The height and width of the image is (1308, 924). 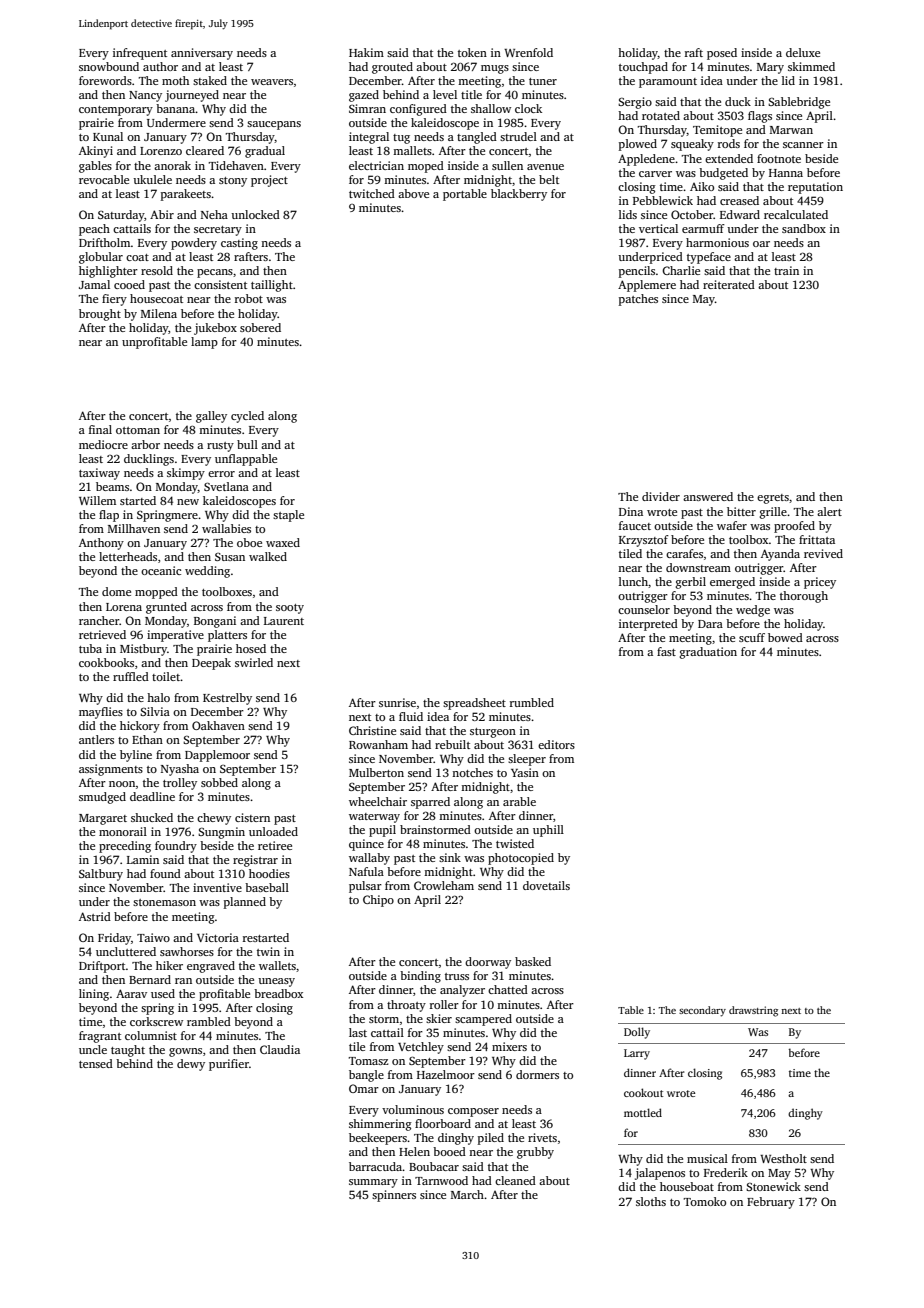 What do you see at coordinates (128, 556) in the image?
I see `letterheads` at bounding box center [128, 556].
